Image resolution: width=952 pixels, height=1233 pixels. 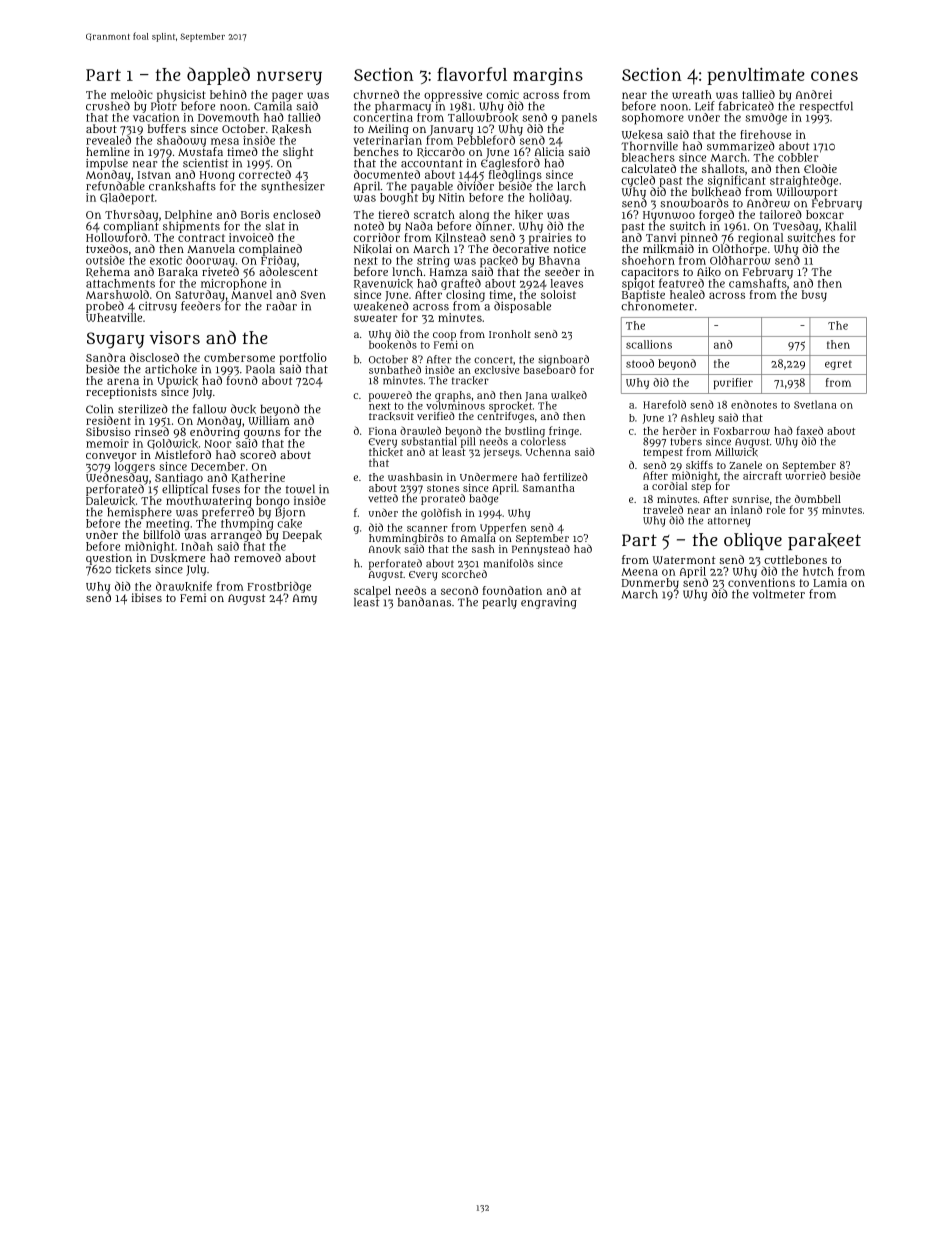 I want to click on Meena, so click(x=639, y=572).
